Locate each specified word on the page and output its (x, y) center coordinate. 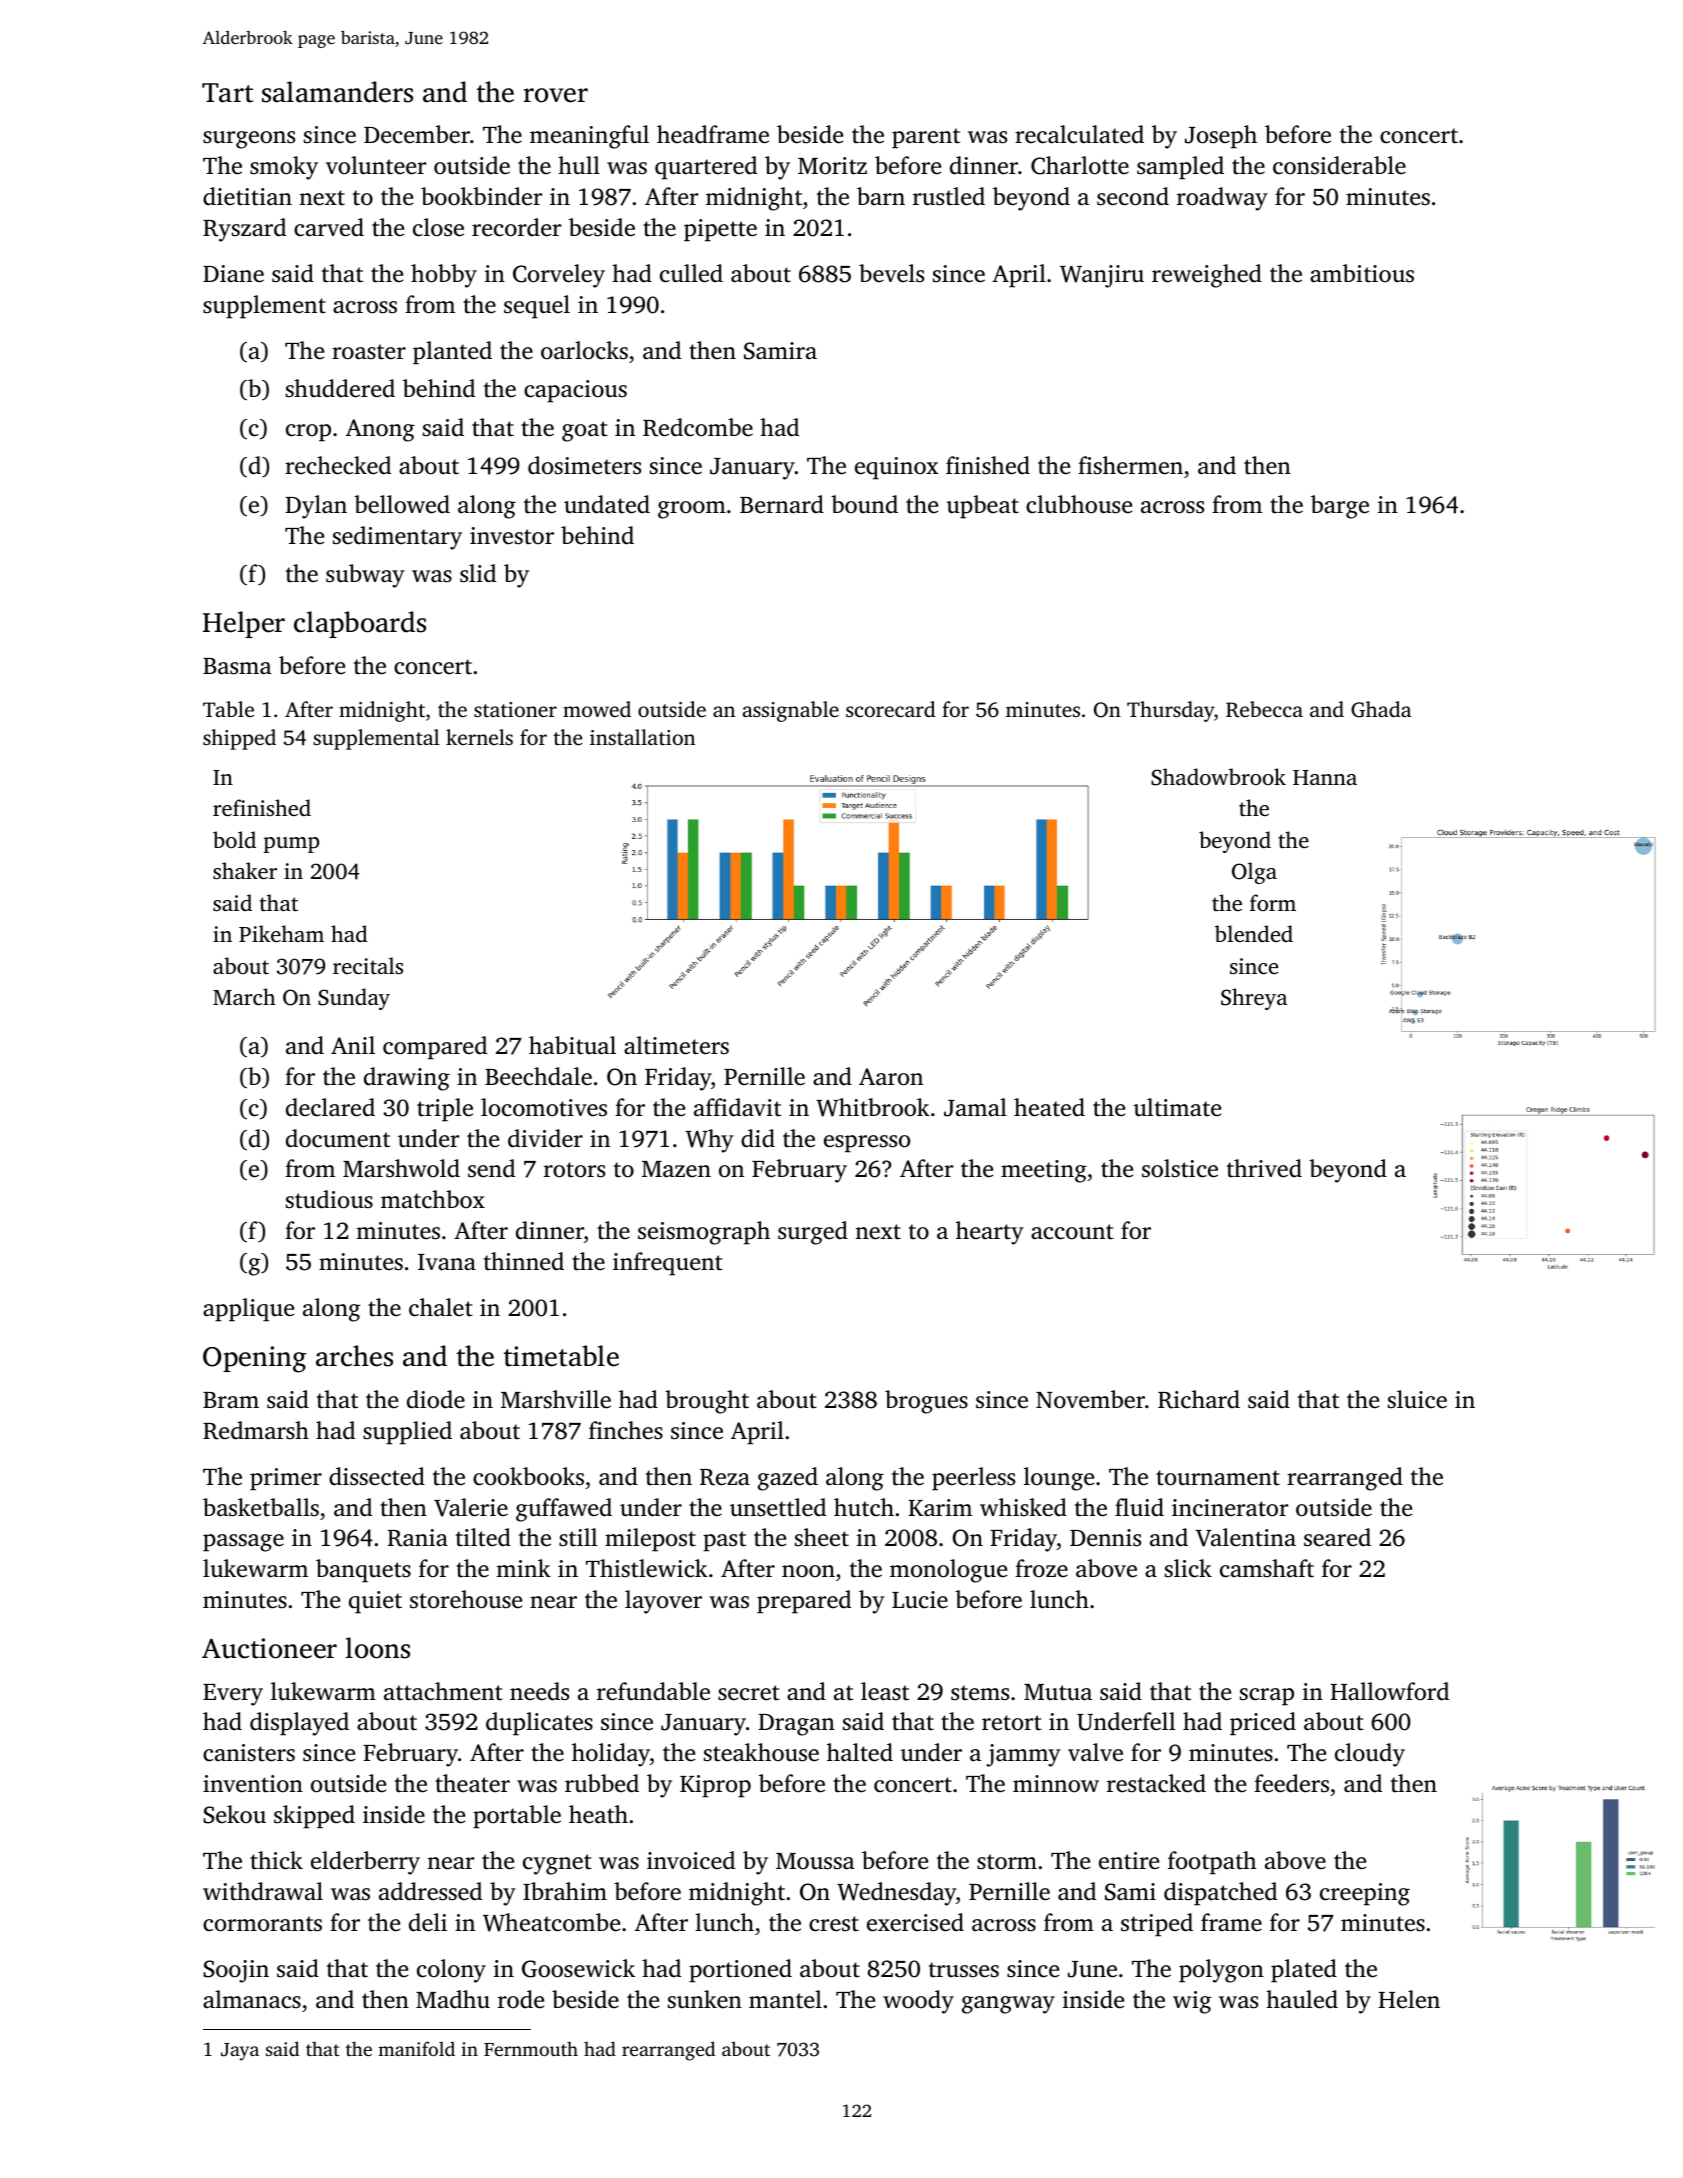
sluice (1417, 1399)
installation (642, 737)
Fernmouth (531, 2048)
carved (329, 227)
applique (248, 1310)
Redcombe (698, 427)
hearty (990, 1233)
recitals (368, 965)
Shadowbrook (1218, 777)
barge (1340, 507)
